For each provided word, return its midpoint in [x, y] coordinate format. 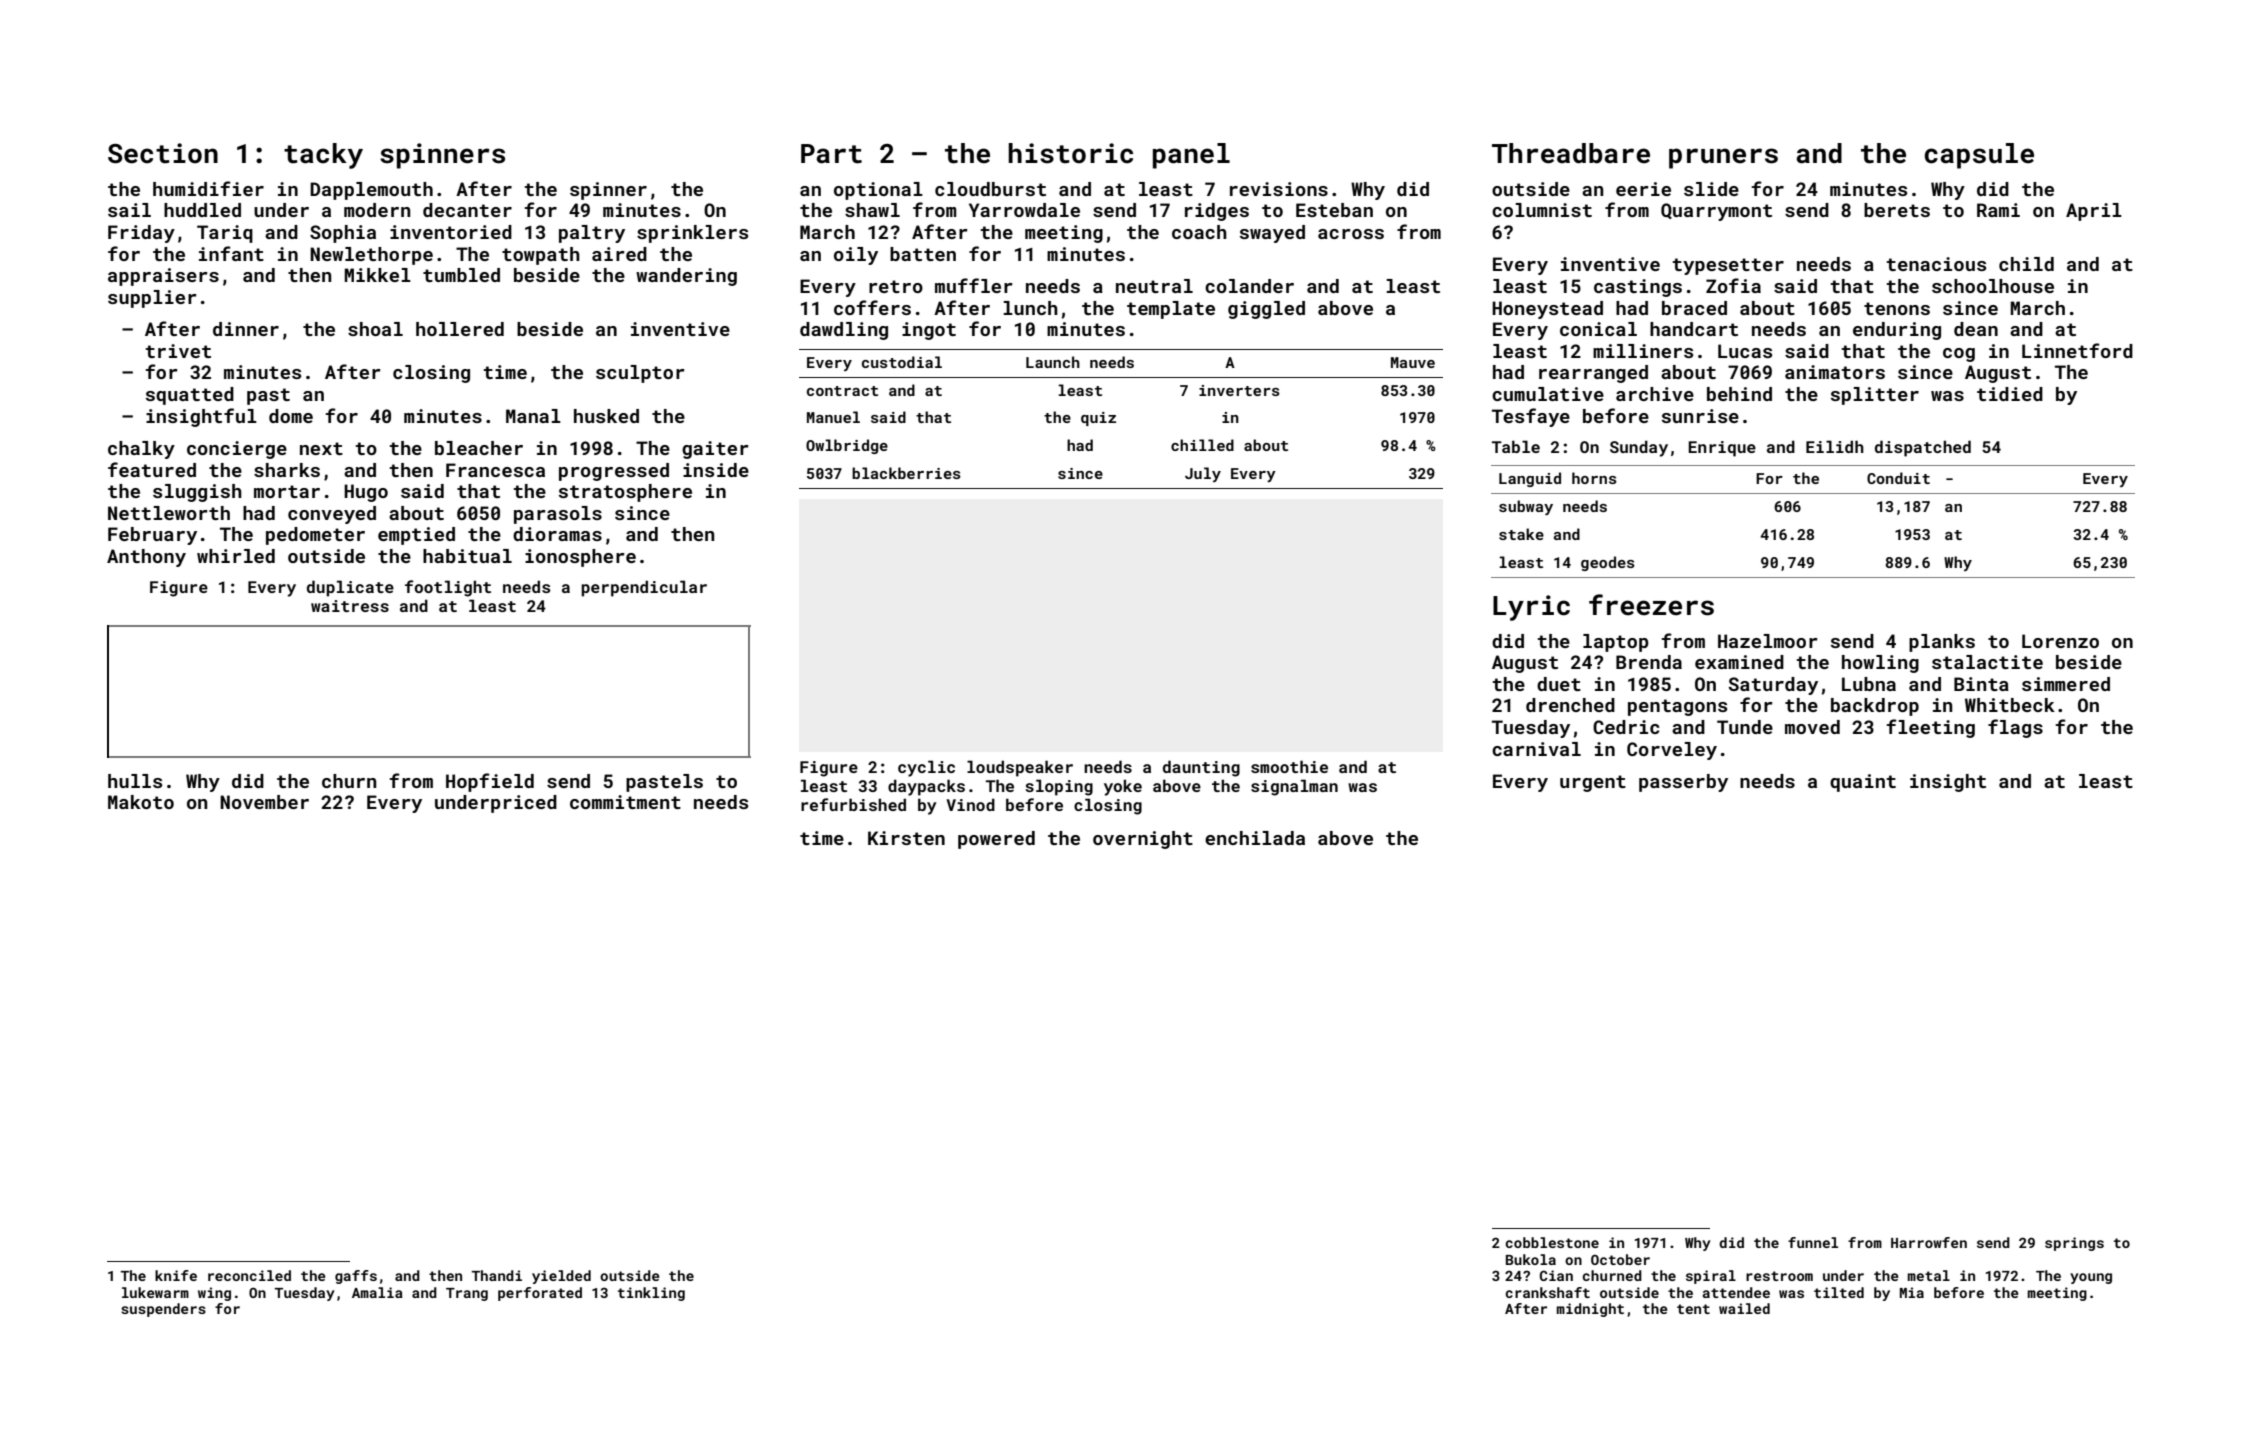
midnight [1590, 1310]
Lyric [1531, 608]
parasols [558, 515]
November [264, 802]
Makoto [141, 802]
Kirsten [906, 838]
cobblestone [1552, 1242]
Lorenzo [2060, 641]
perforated [540, 1294]
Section [163, 153]
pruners [1723, 158]
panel [1191, 156]
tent [1693, 1309]
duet [1559, 684]
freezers [1651, 605]
